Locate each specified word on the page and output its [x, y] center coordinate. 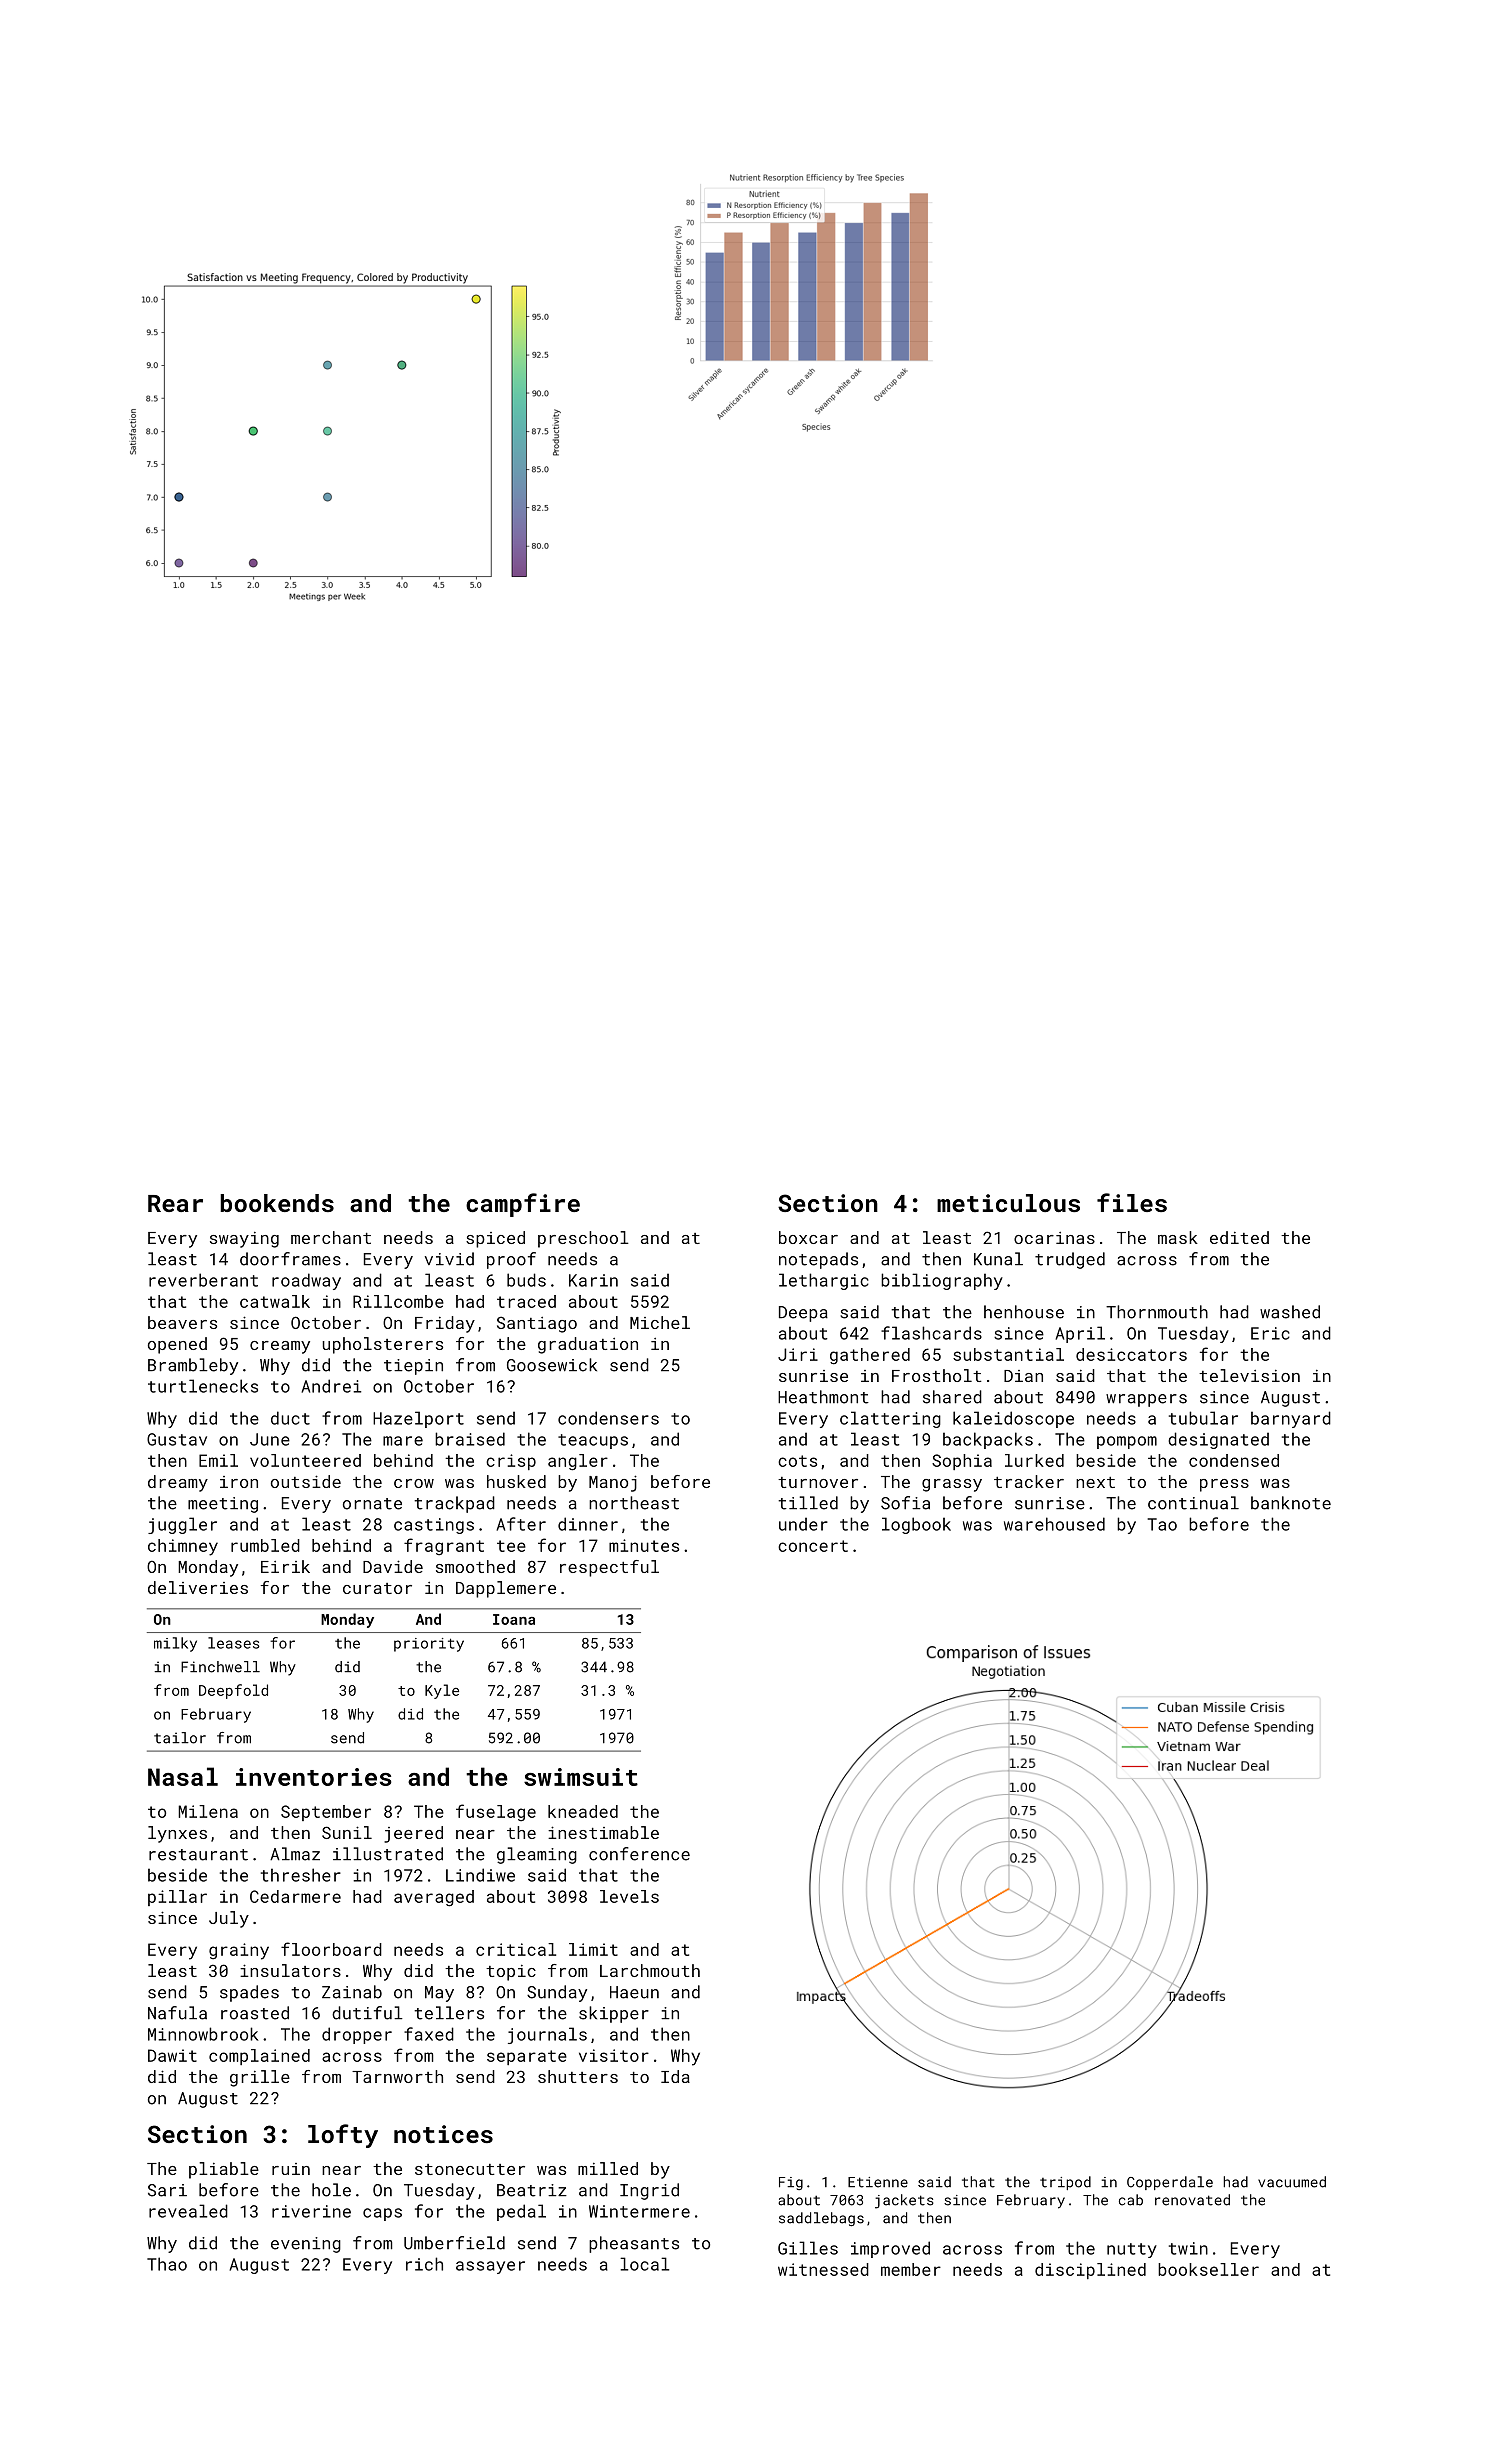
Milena [208, 1811]
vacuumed [1292, 2182]
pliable [224, 2170]
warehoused [1054, 1524]
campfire [523, 1205]
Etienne [878, 2182]
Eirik [285, 1566]
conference [639, 1854]
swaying [244, 1240]
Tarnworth [397, 2076]
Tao [1162, 1524]
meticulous [1008, 1203]
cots [797, 1461]
